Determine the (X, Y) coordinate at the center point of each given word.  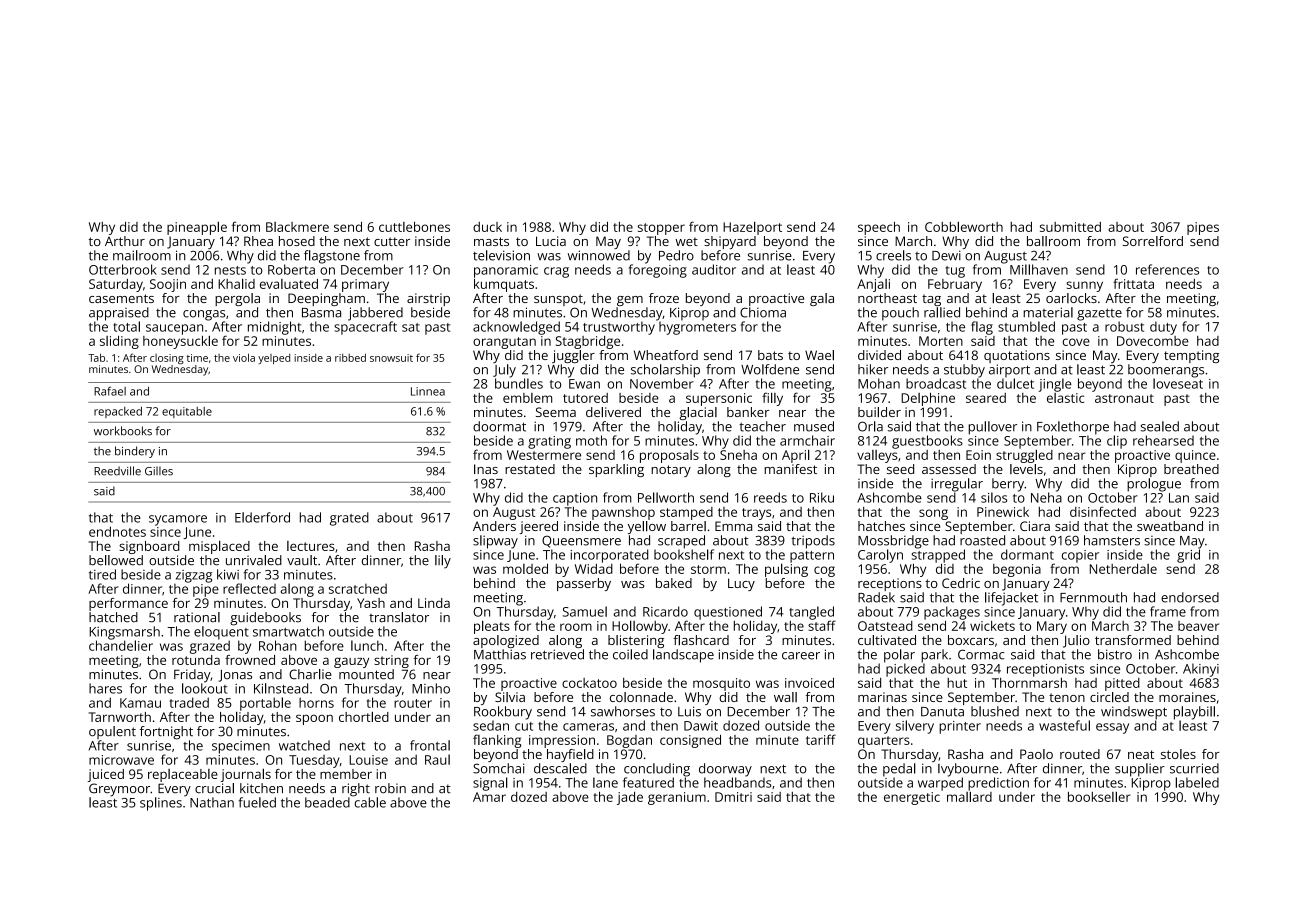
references (1167, 269)
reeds (770, 497)
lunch (367, 645)
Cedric (961, 583)
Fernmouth (1093, 597)
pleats (492, 627)
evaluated (289, 284)
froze (664, 298)
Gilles (159, 471)
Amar (489, 797)
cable (370, 802)
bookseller (1099, 796)
